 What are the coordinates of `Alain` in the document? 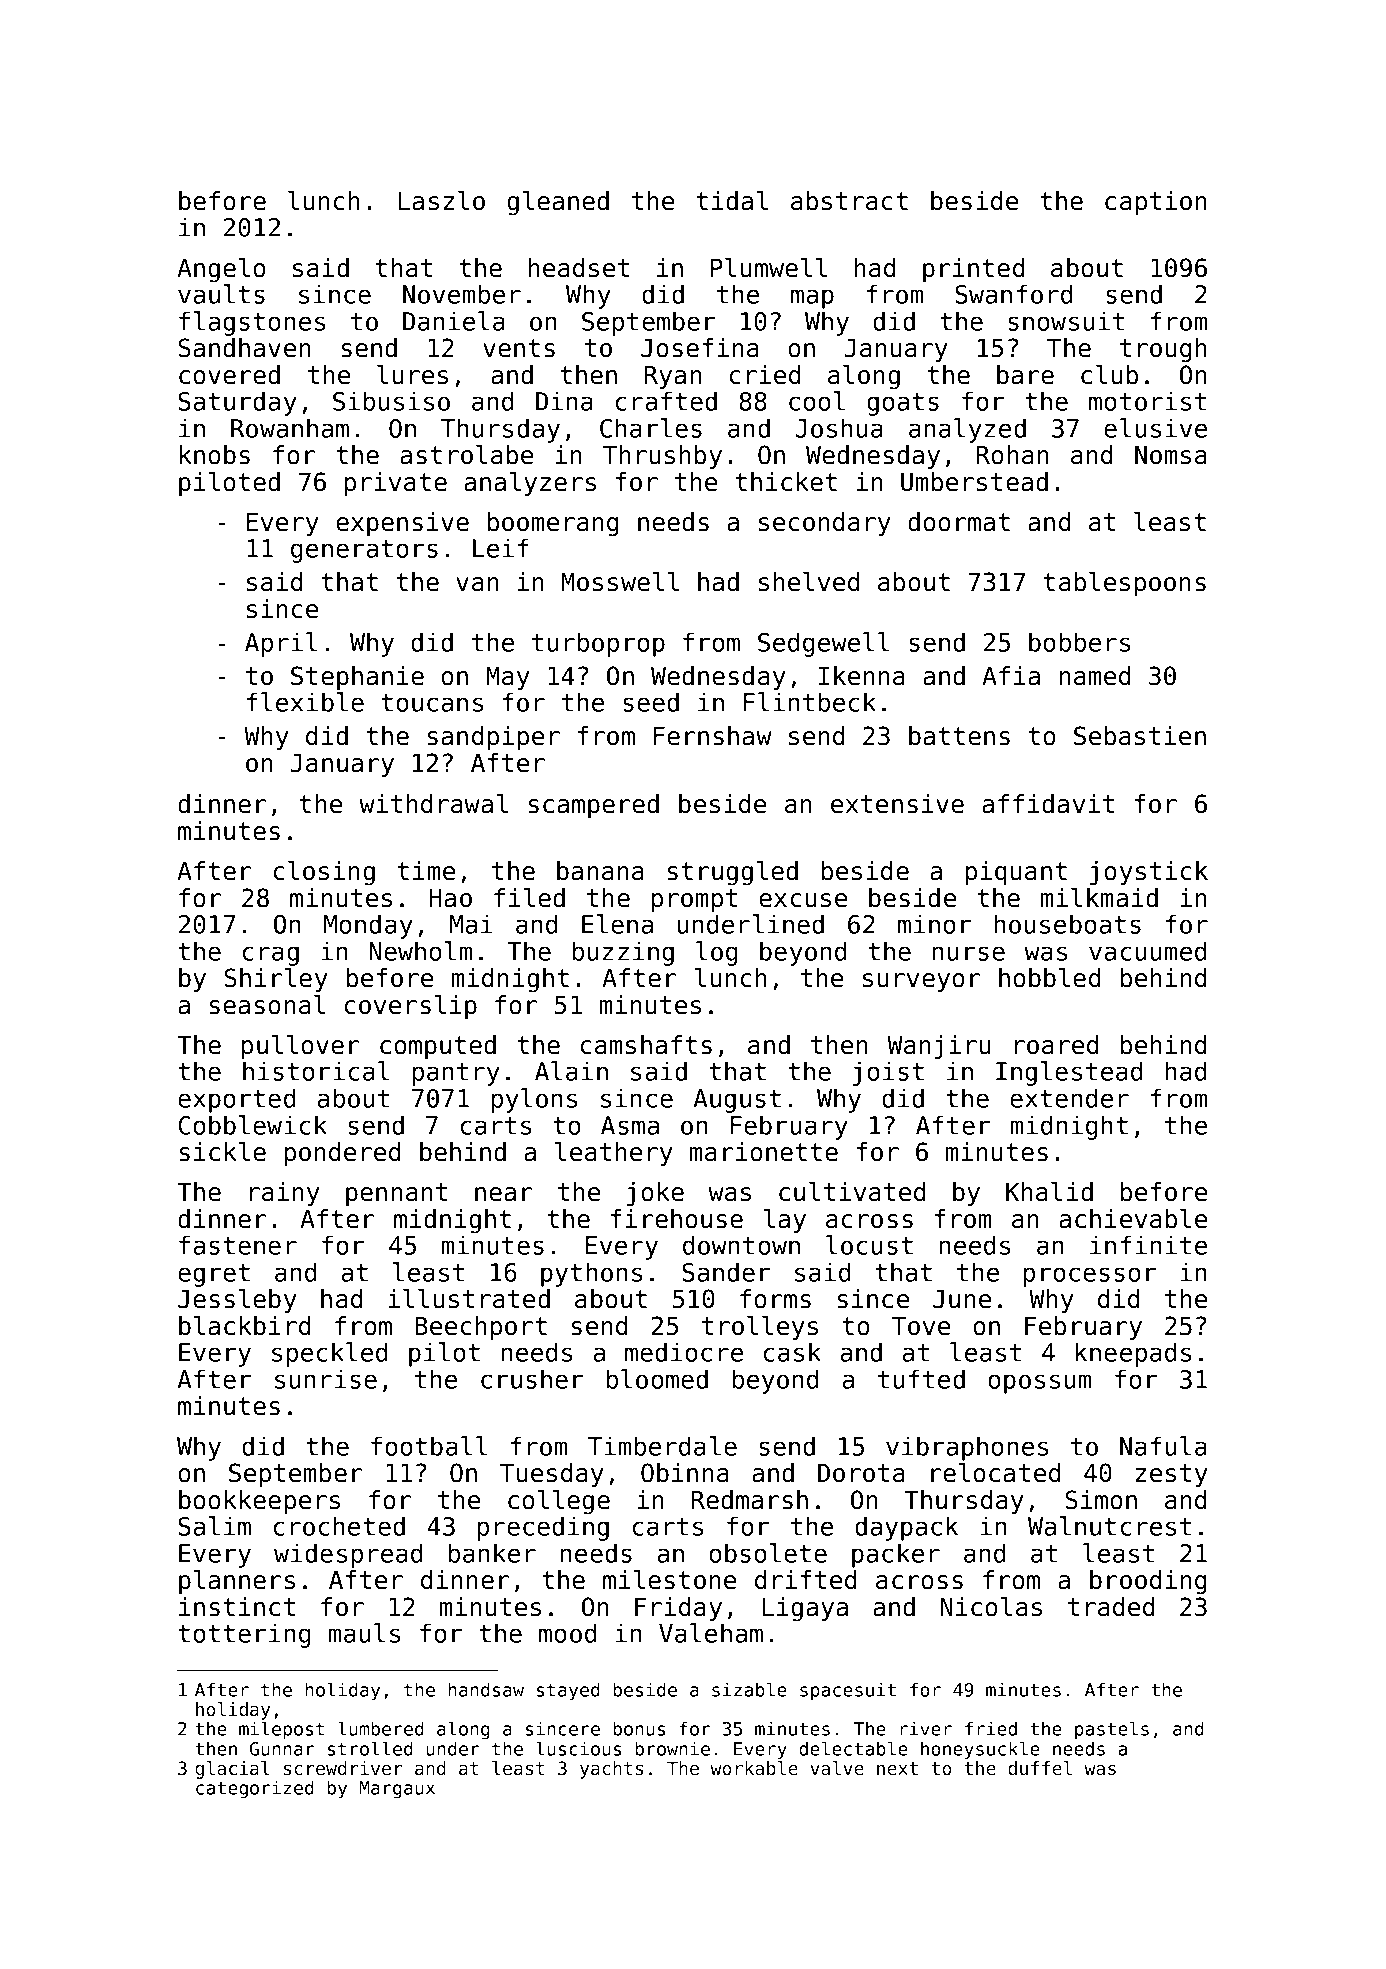 It's located at (571, 1071).
